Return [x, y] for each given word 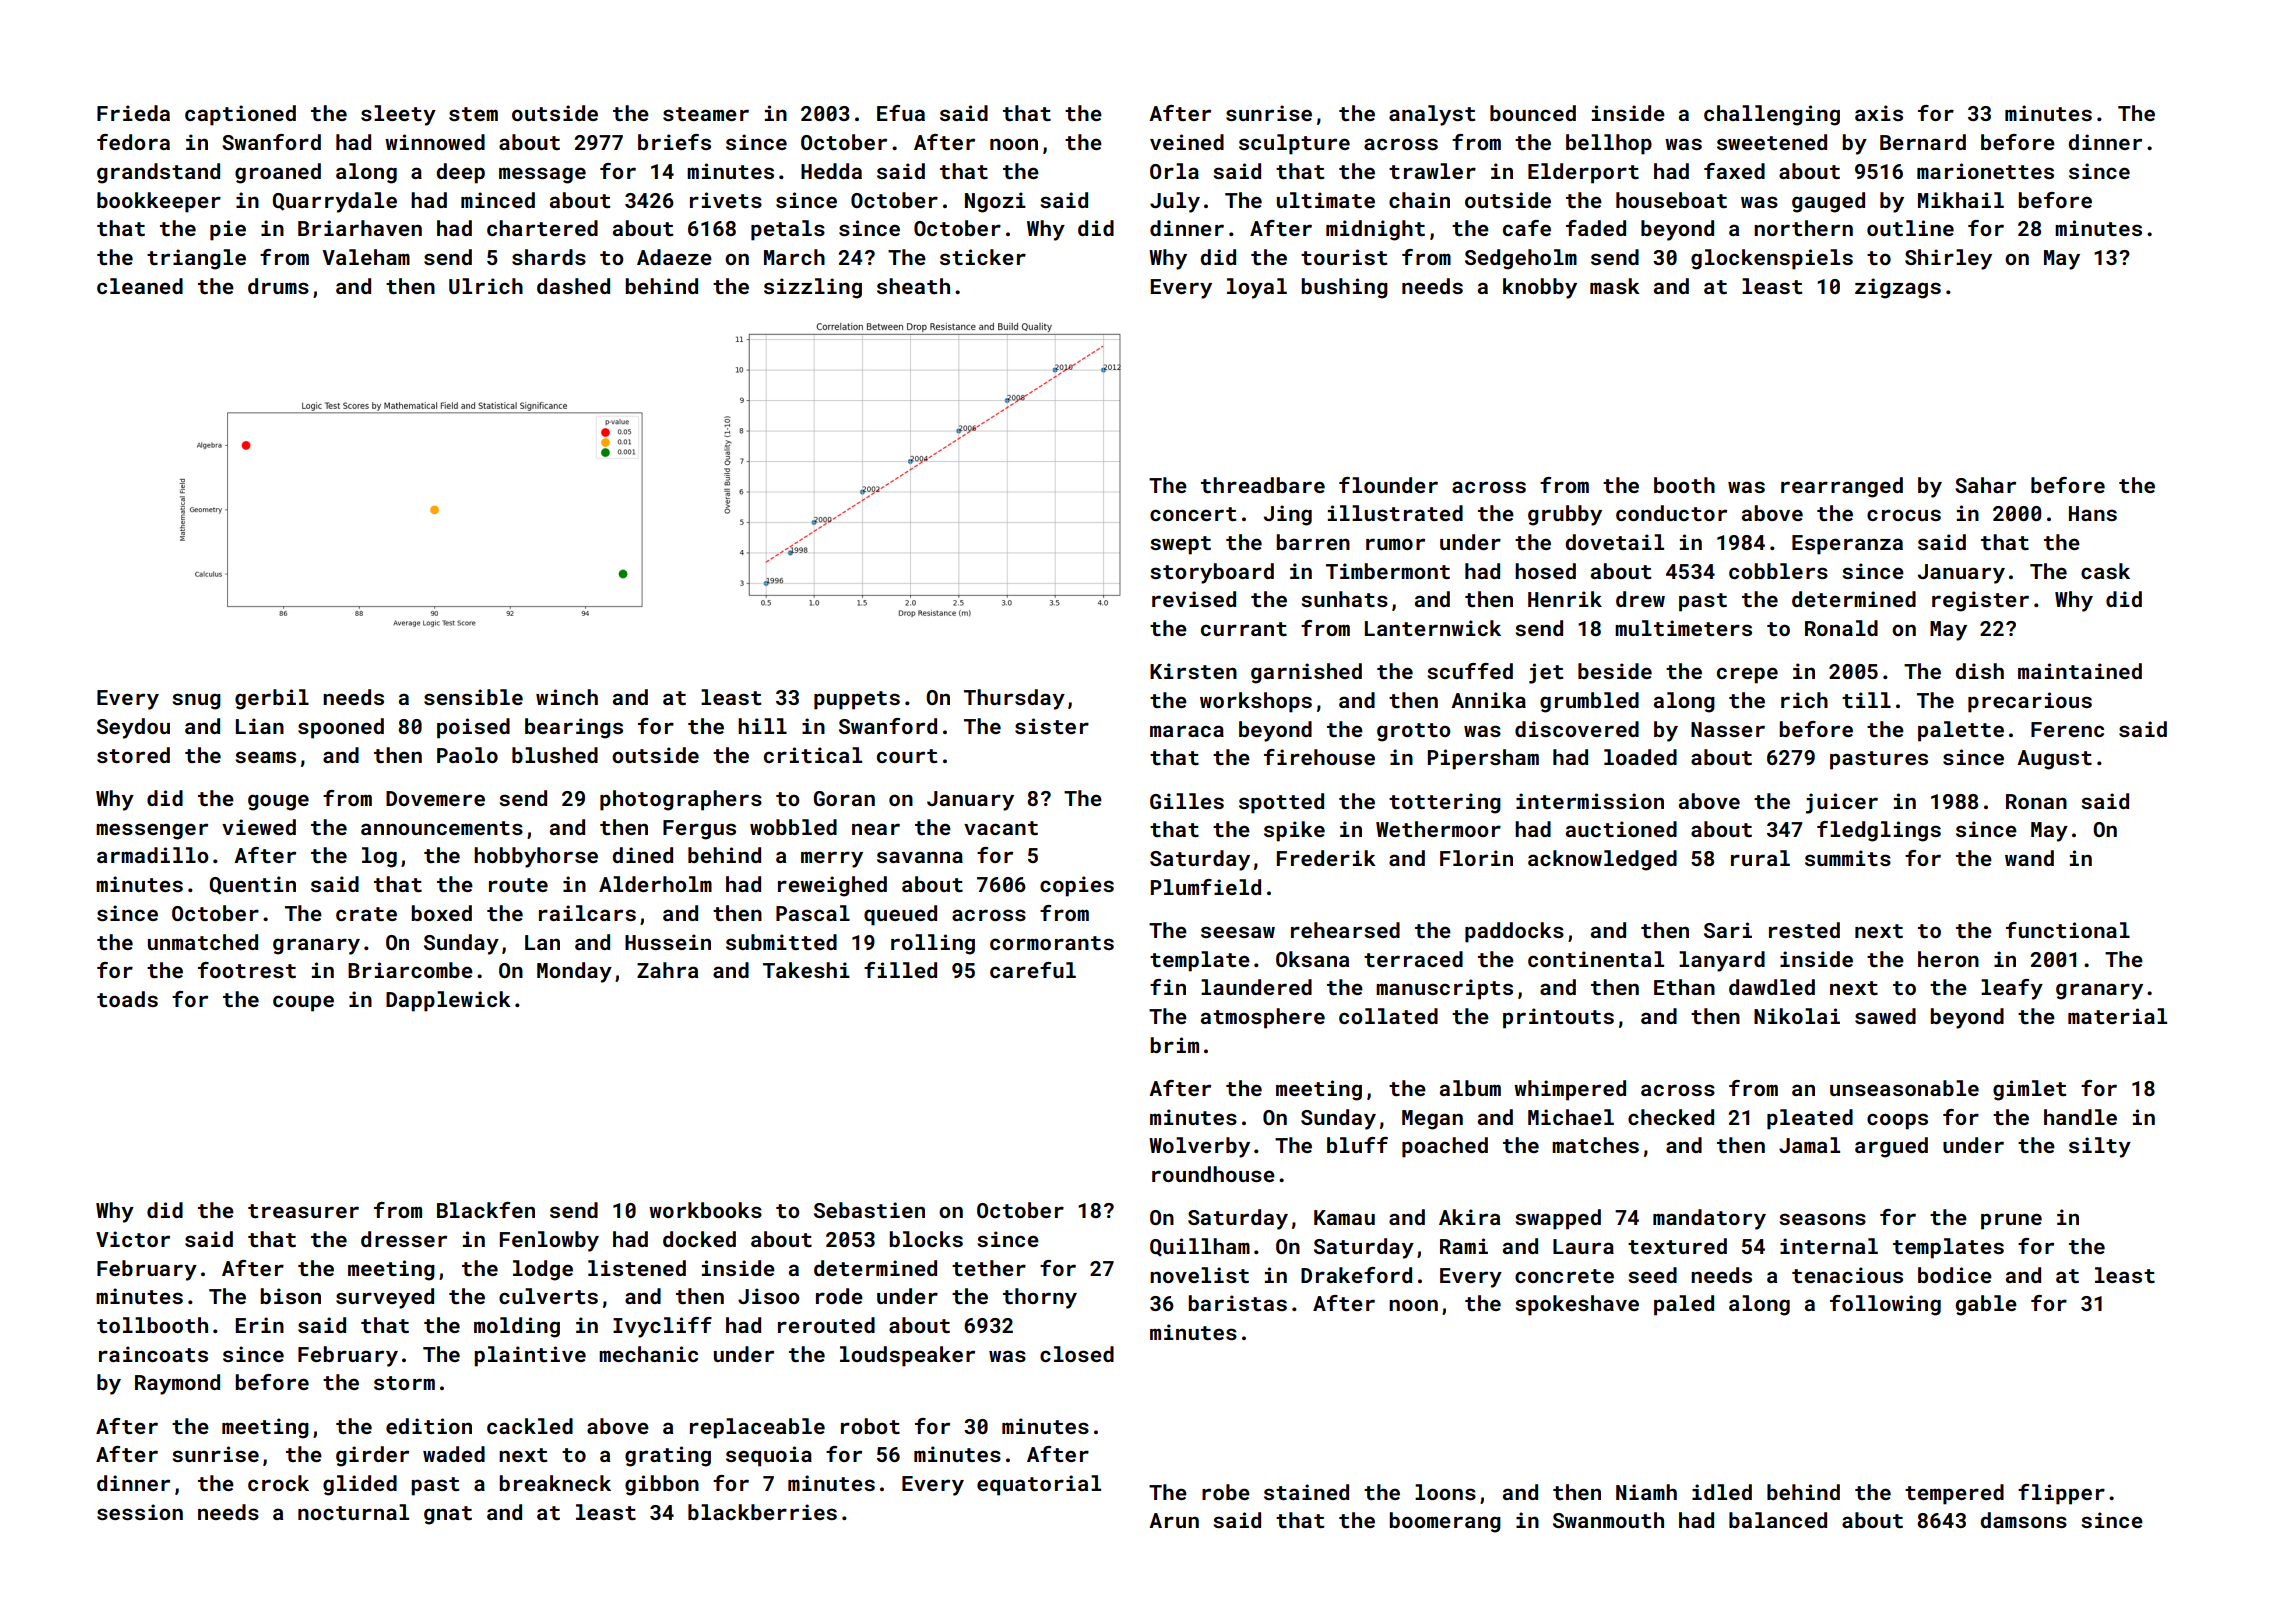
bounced [1533, 113]
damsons [2023, 1520]
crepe [1747, 675]
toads [127, 999]
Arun [1174, 1520]
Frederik [1326, 858]
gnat [448, 1515]
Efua [901, 113]
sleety [398, 115]
